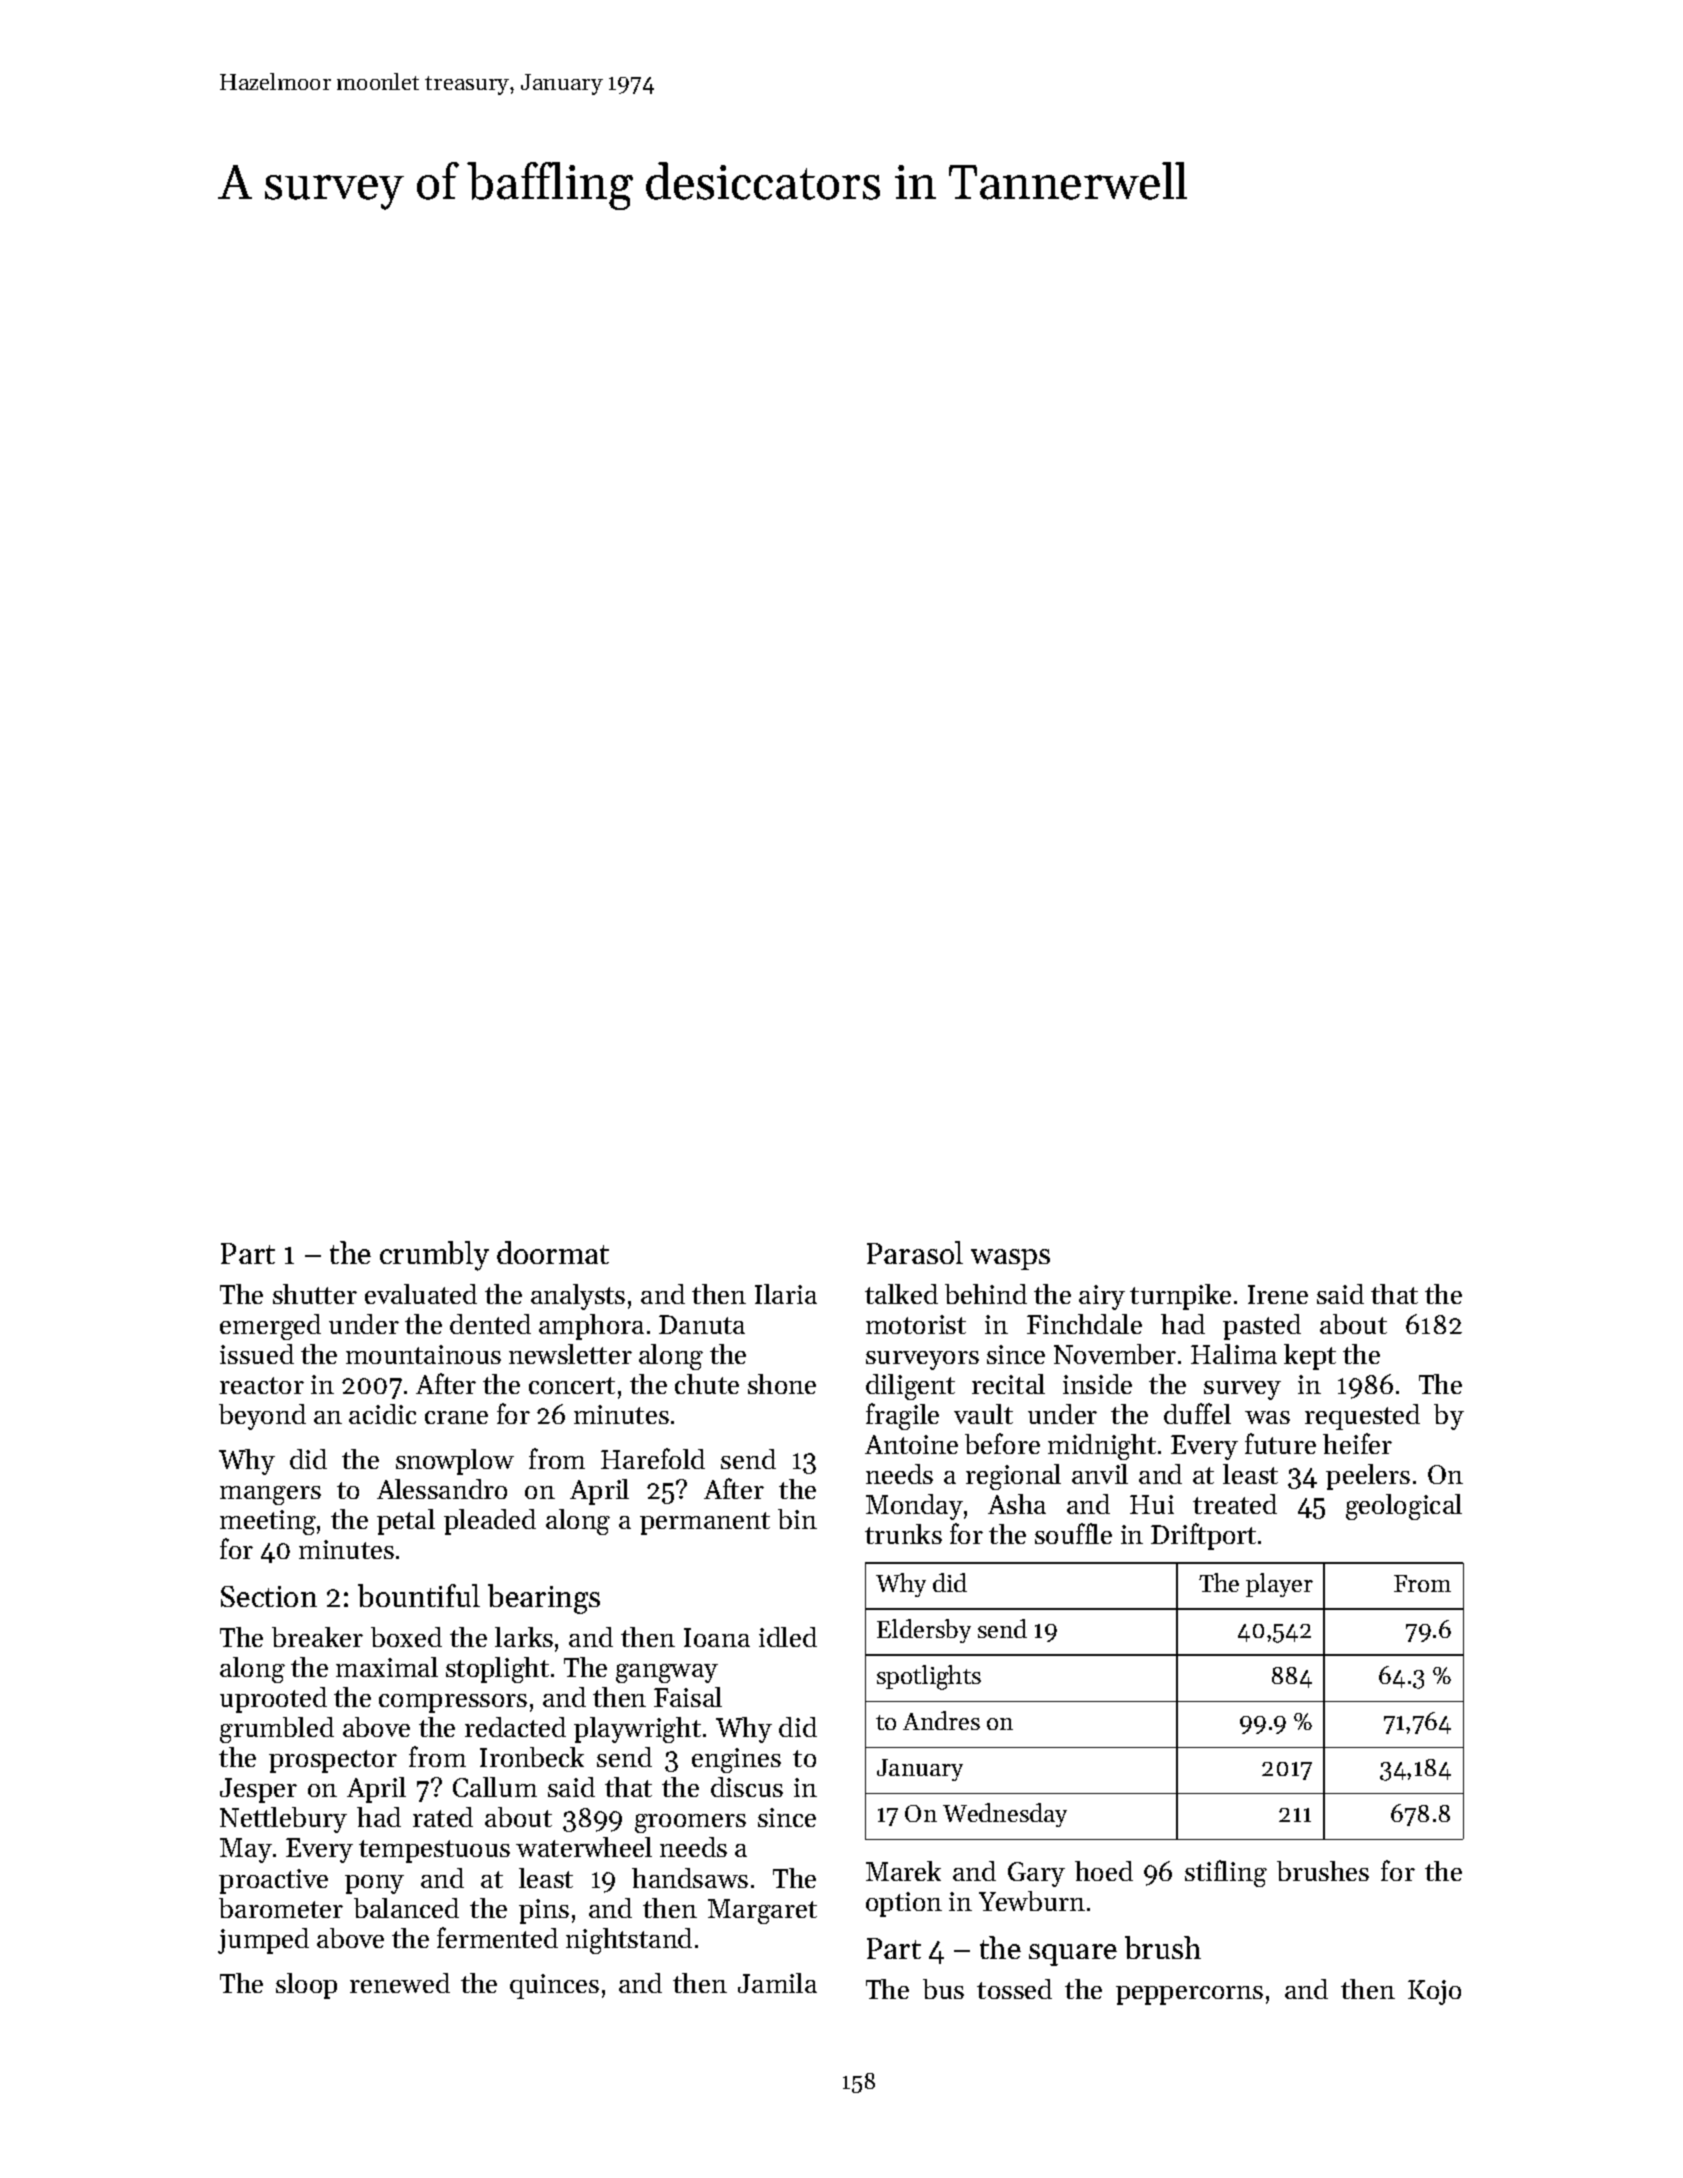 The width and height of the document is (1683, 2178). Describe the element at coordinates (788, 1637) in the document. I see `idled` at that location.
